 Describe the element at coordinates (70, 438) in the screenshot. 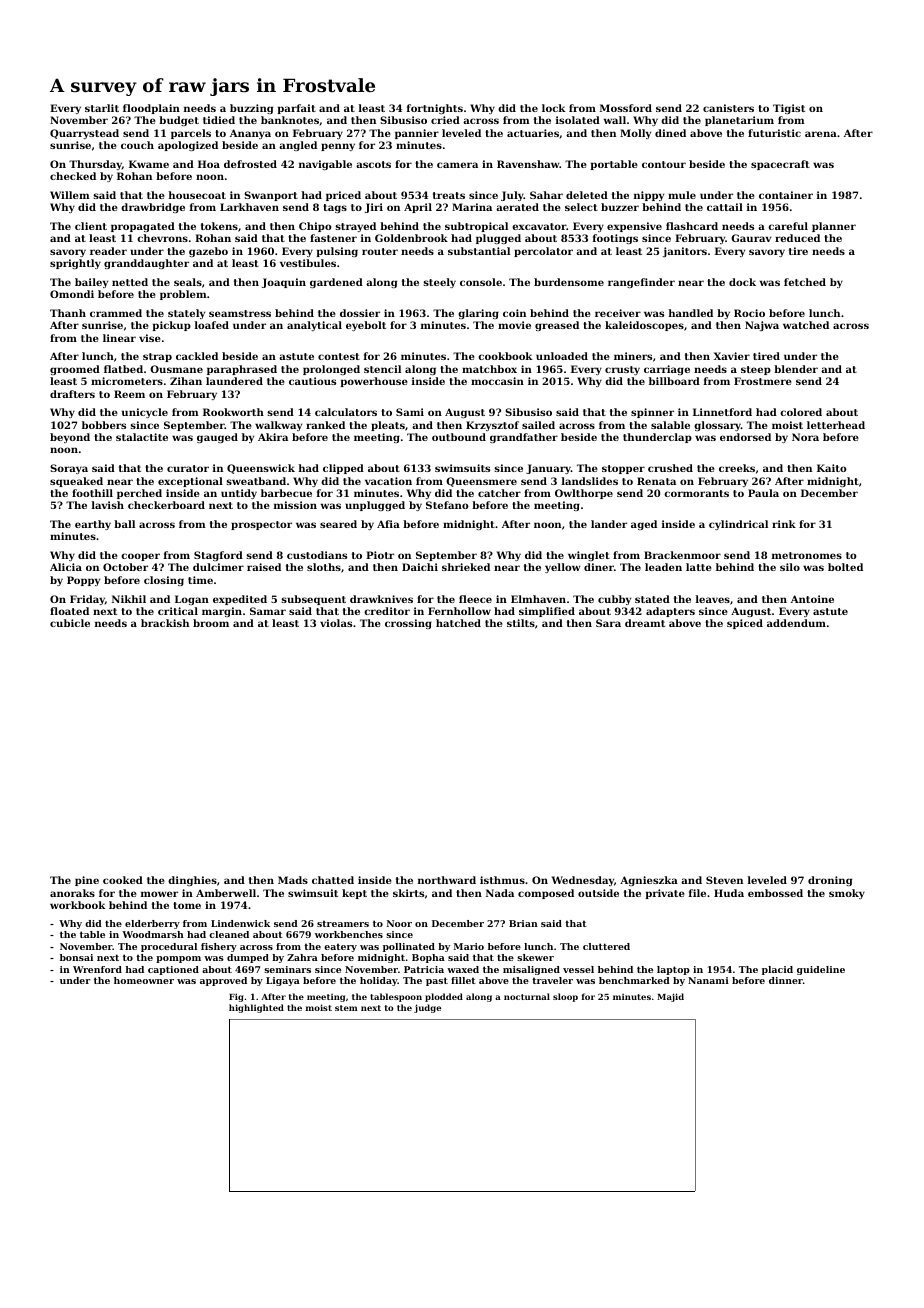

I see `beyond` at that location.
